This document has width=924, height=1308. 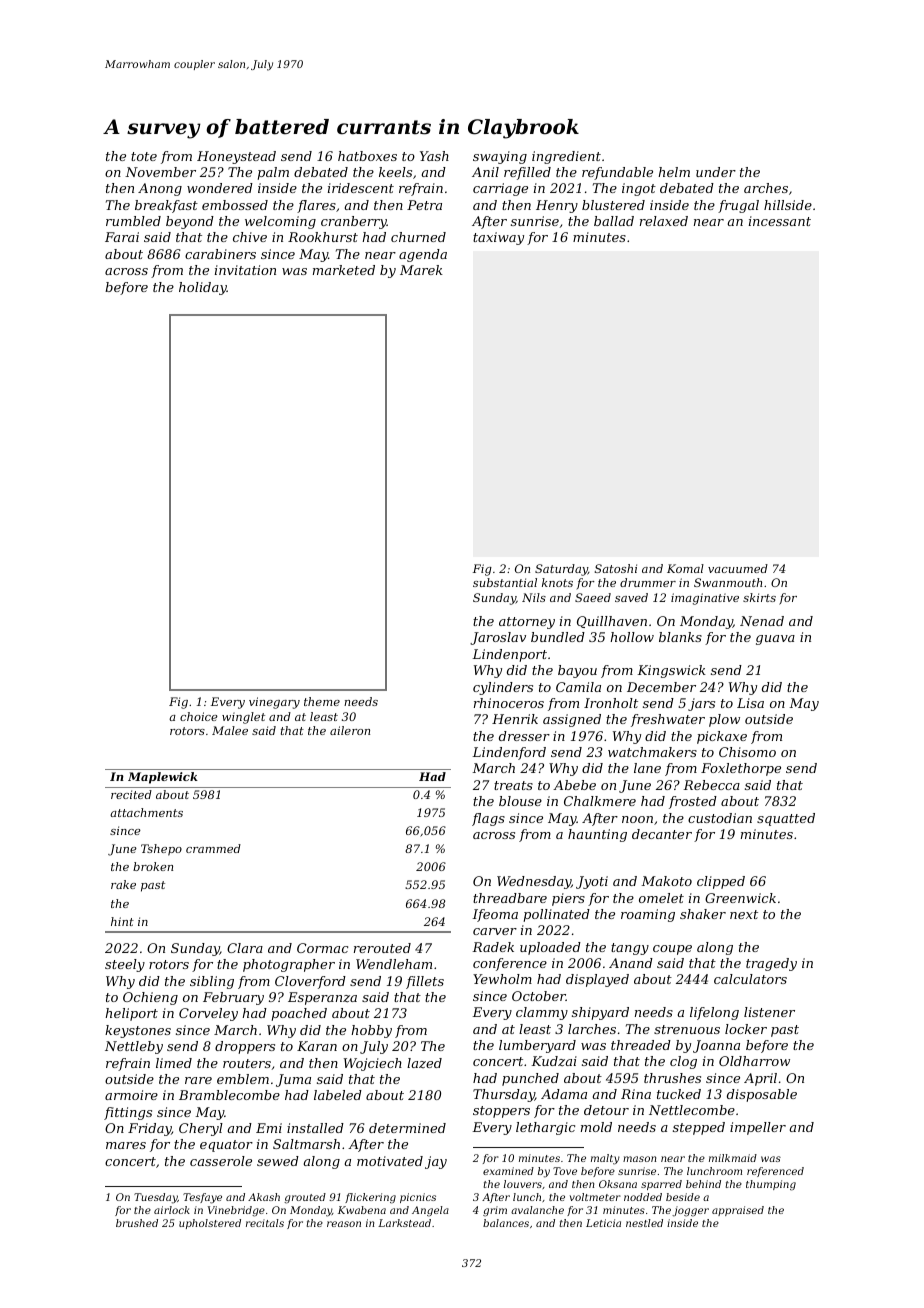 What do you see at coordinates (780, 221) in the document?
I see `incessant` at bounding box center [780, 221].
